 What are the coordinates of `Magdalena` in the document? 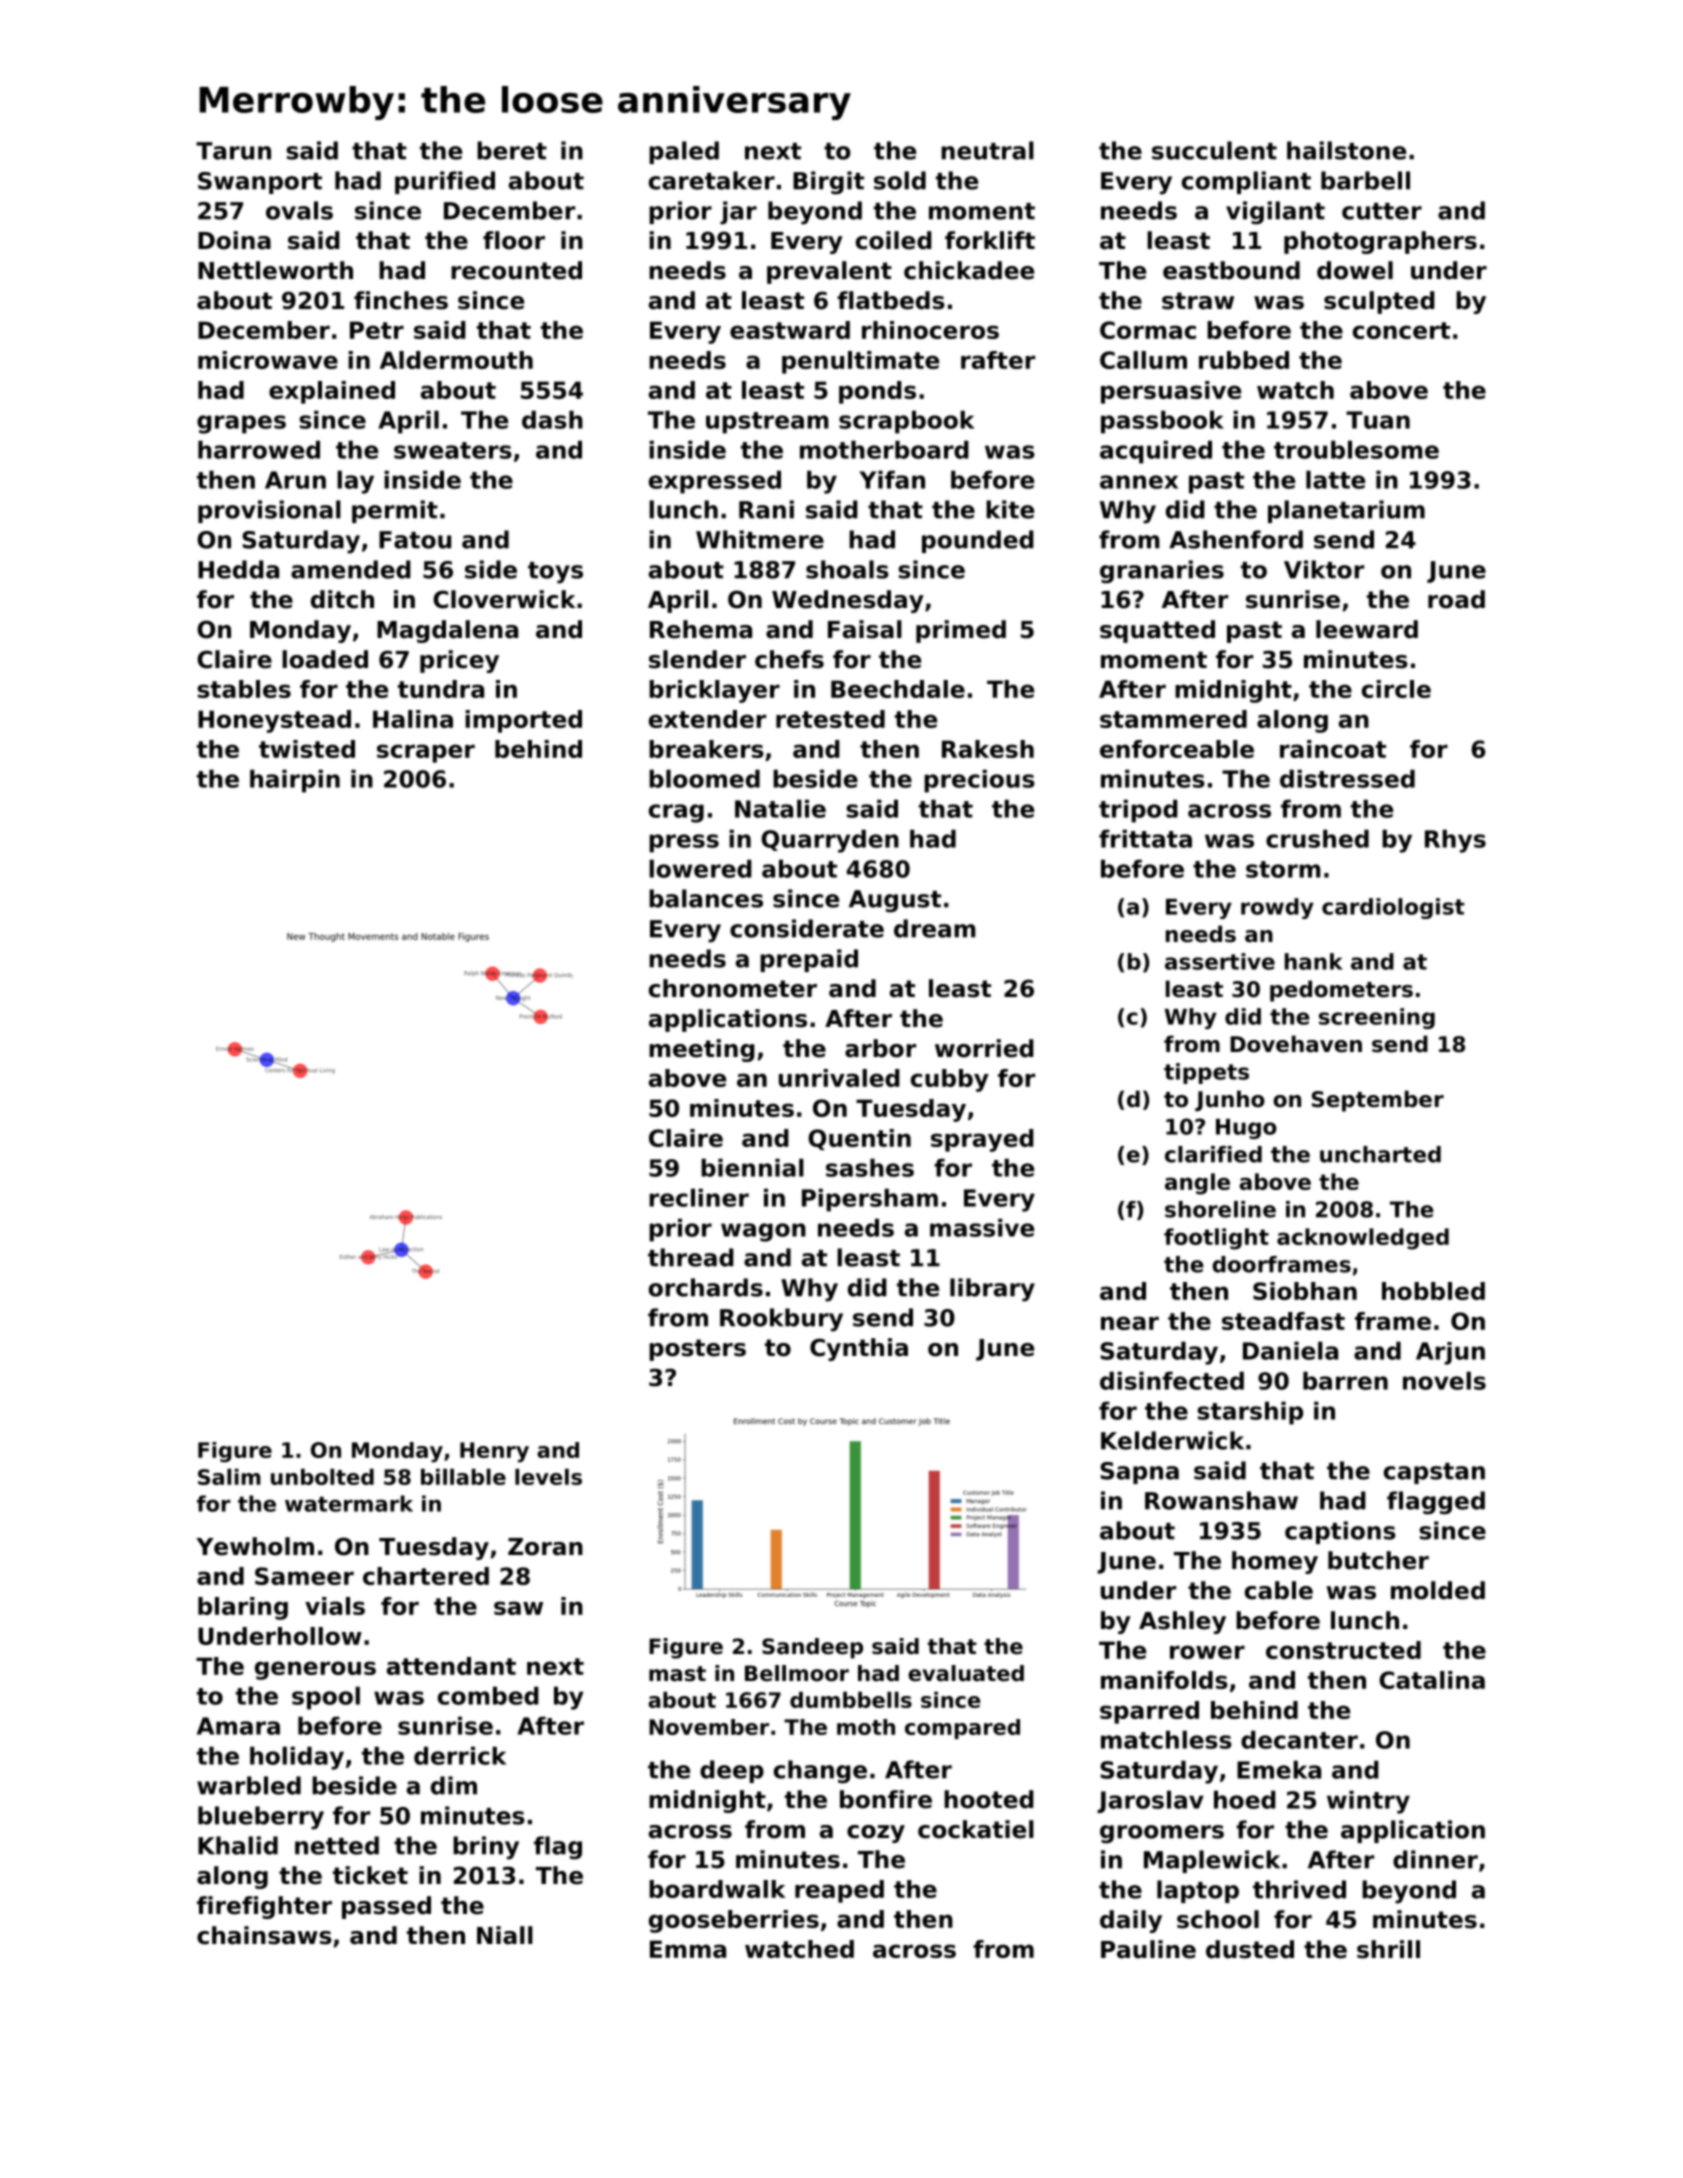 It's located at (447, 631).
